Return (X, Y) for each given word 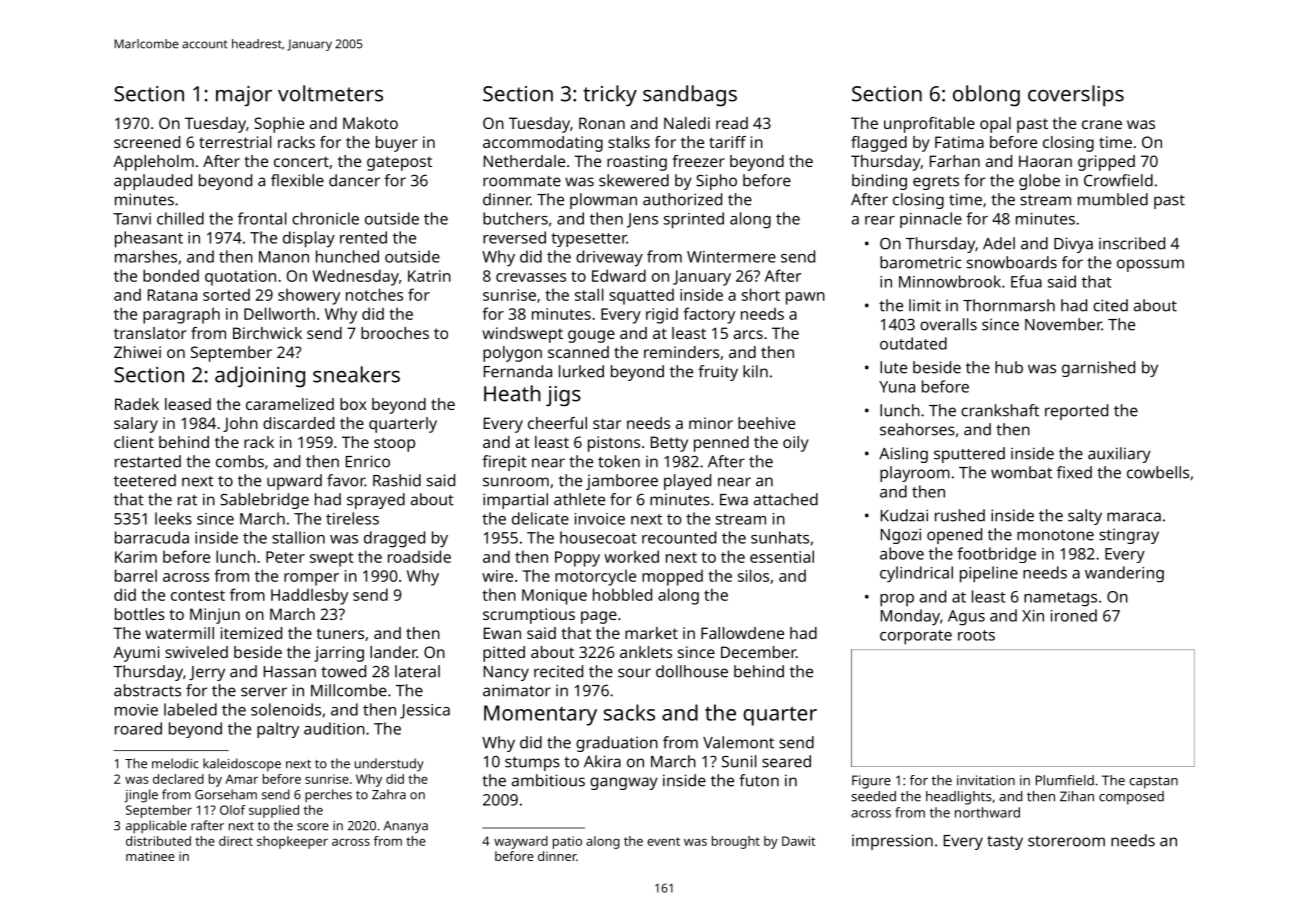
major (244, 96)
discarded (298, 423)
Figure (871, 782)
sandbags (690, 96)
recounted (679, 537)
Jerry (207, 673)
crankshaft (1000, 410)
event (663, 841)
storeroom (1066, 841)
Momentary (540, 715)
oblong (986, 96)
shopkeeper (292, 842)
